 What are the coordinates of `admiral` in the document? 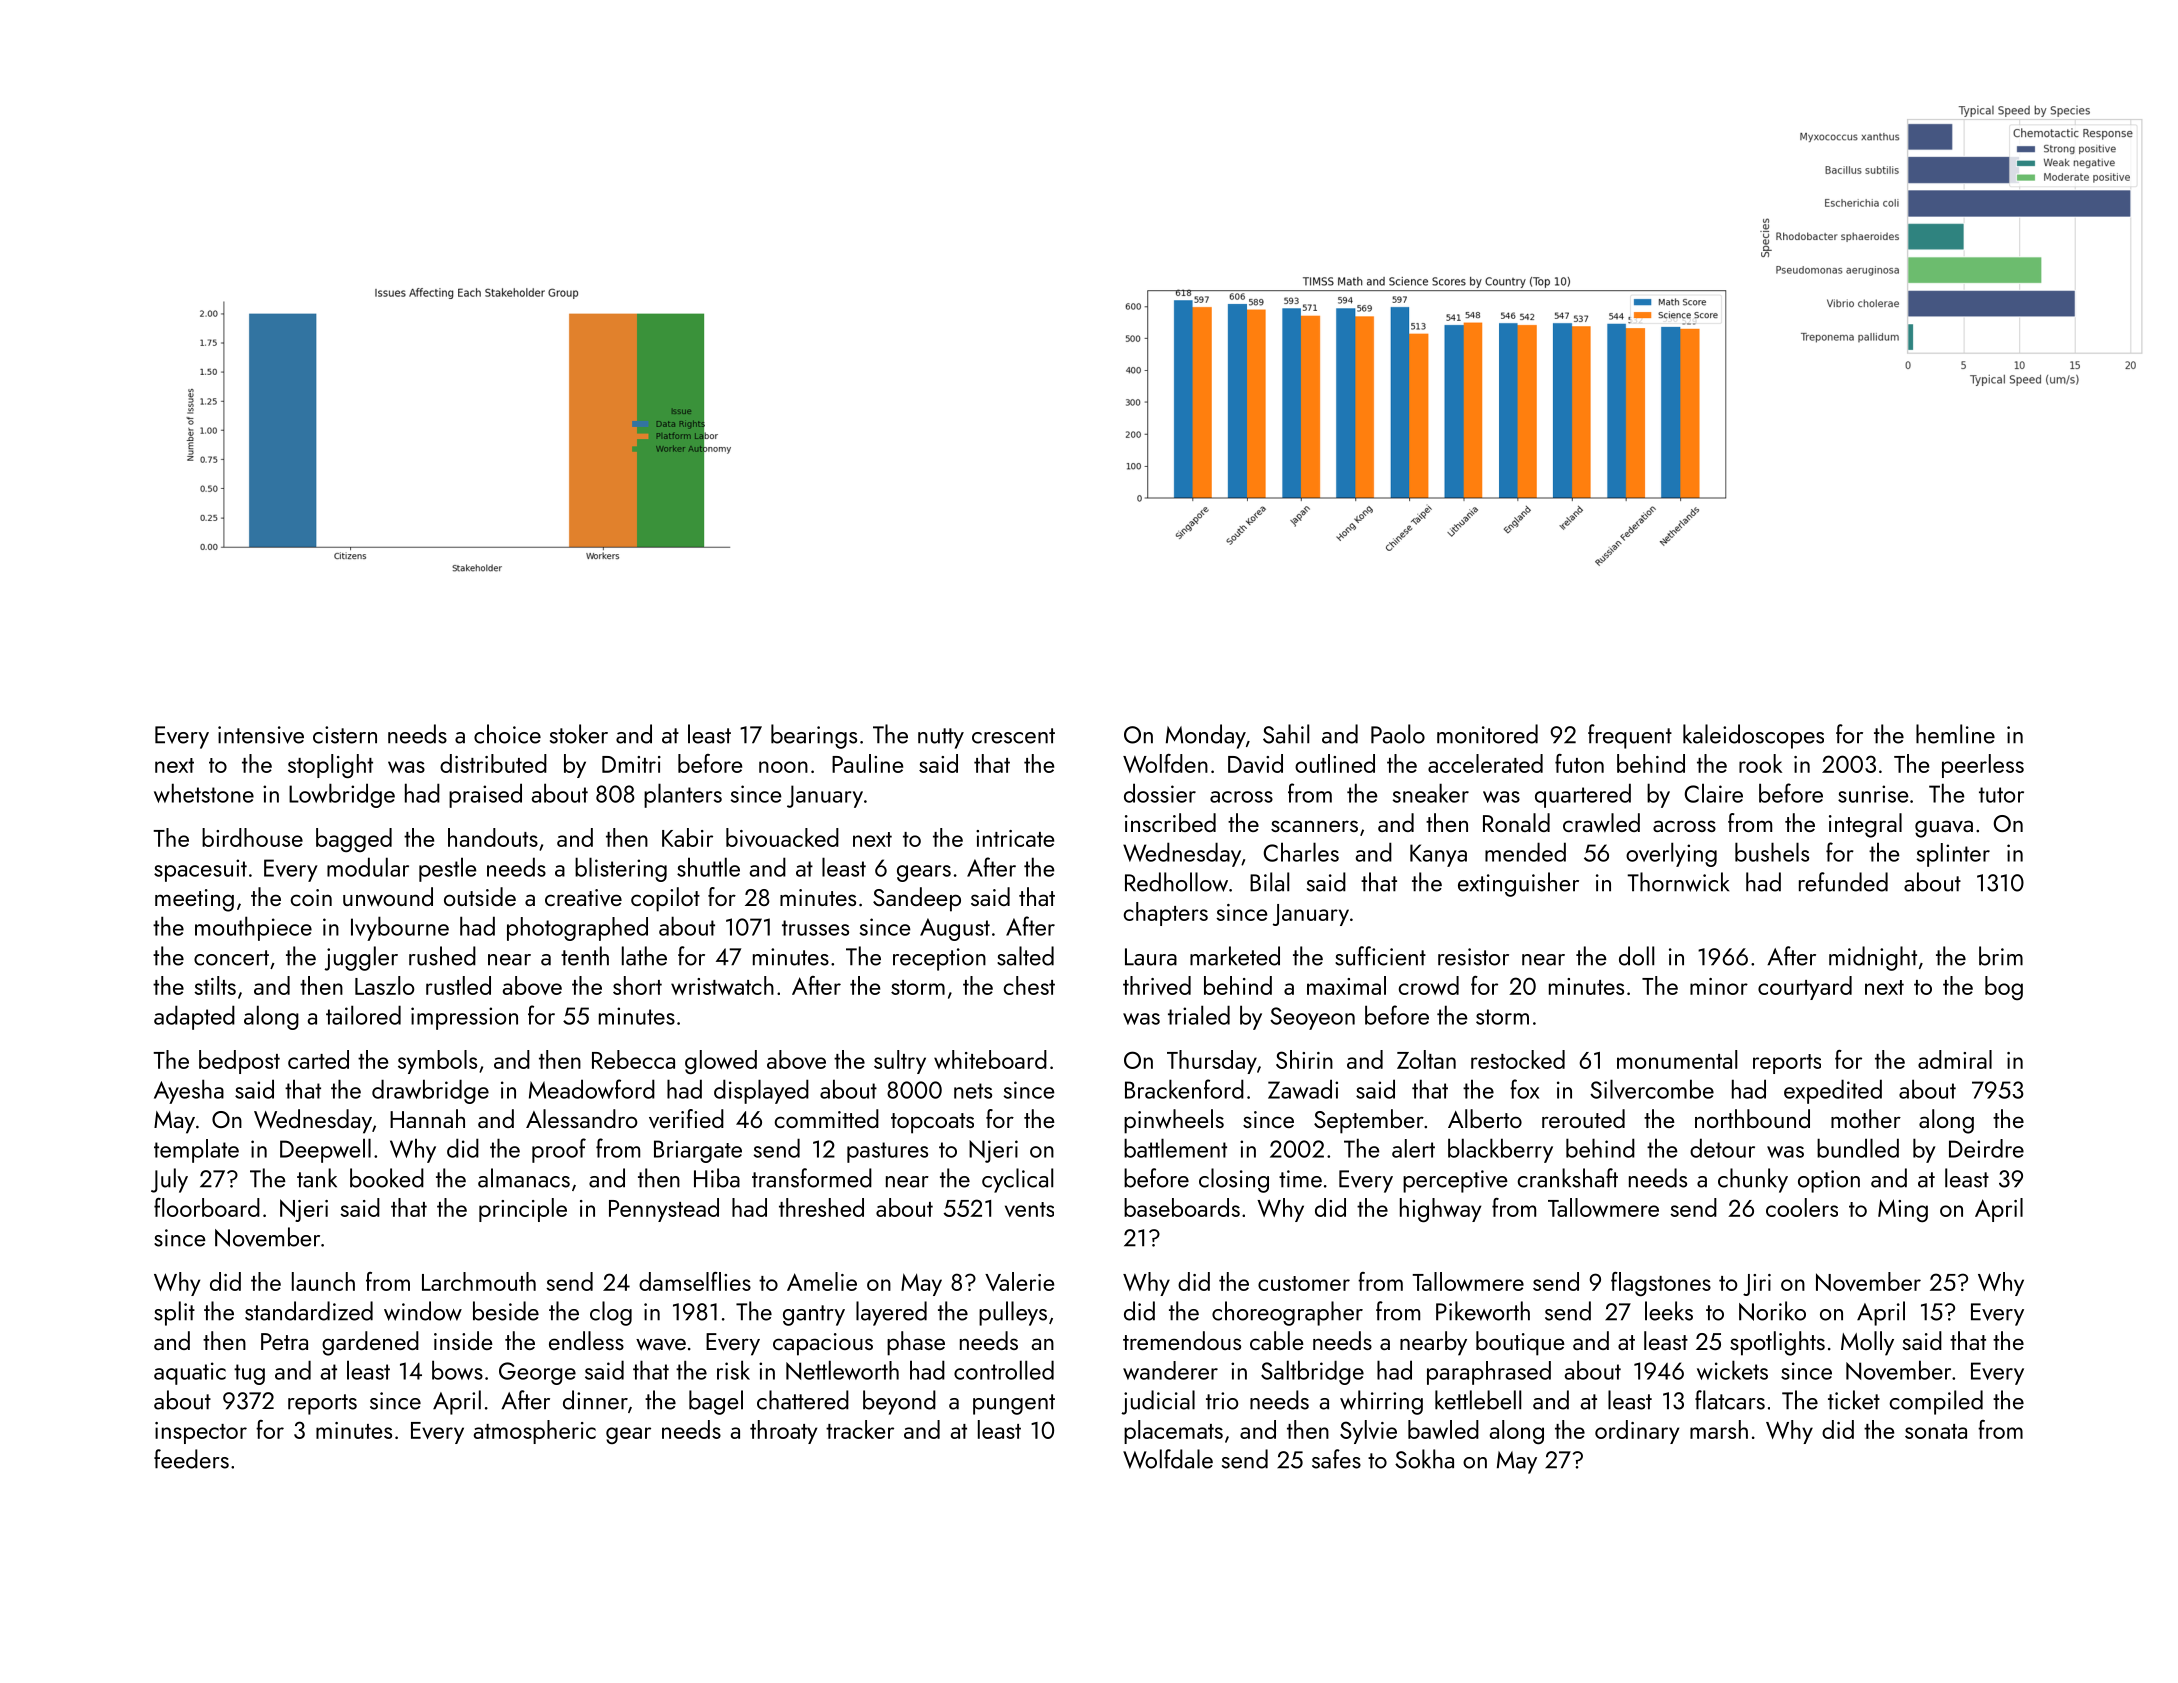 It's located at (1955, 1059).
